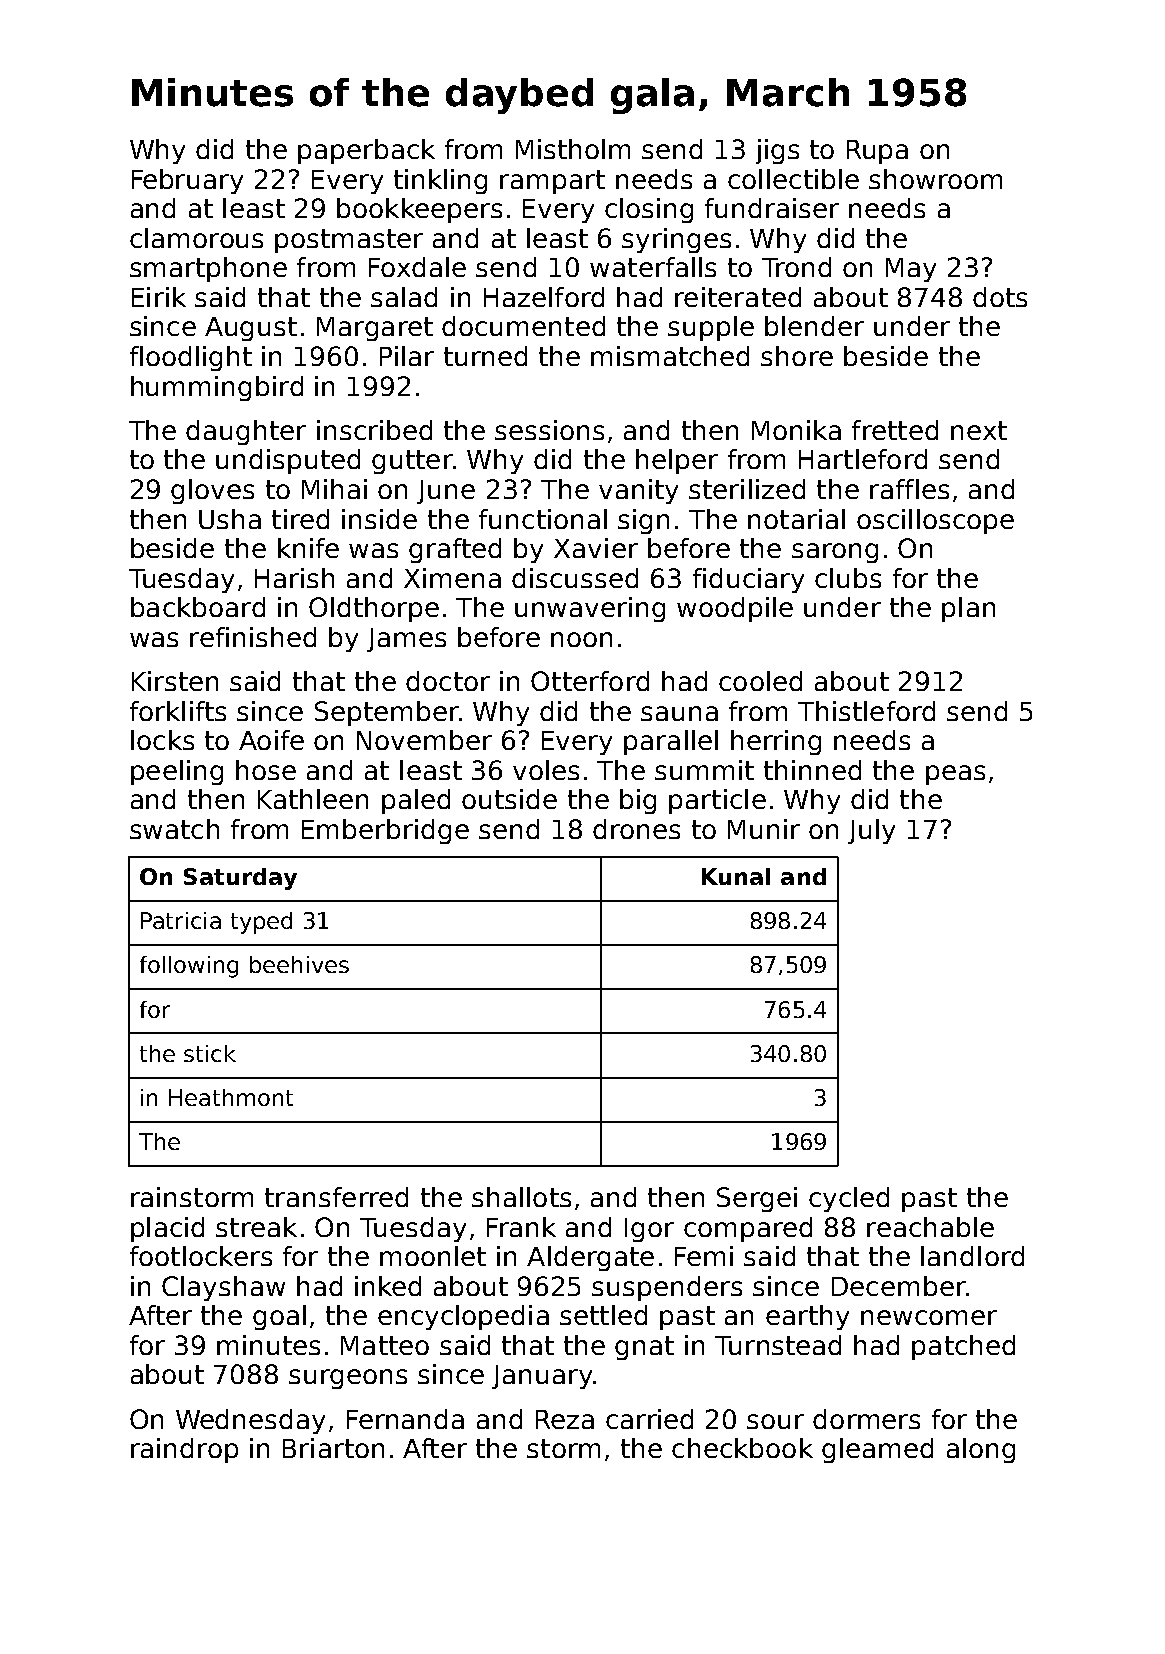 Image resolution: width=1165 pixels, height=1654 pixels. What do you see at coordinates (448, 681) in the screenshot?
I see `doctor` at bounding box center [448, 681].
